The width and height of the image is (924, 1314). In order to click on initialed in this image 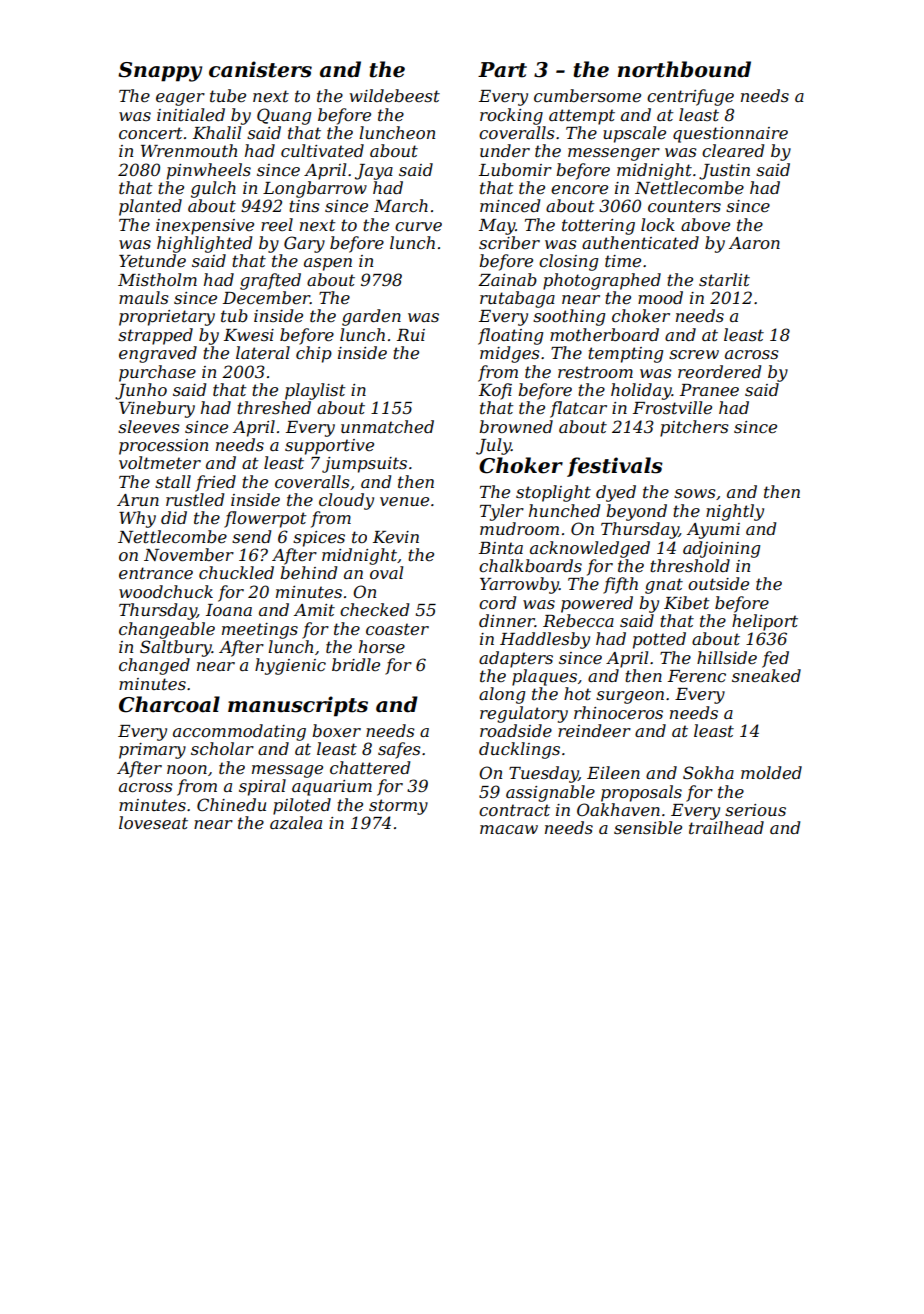, I will do `click(191, 114)`.
